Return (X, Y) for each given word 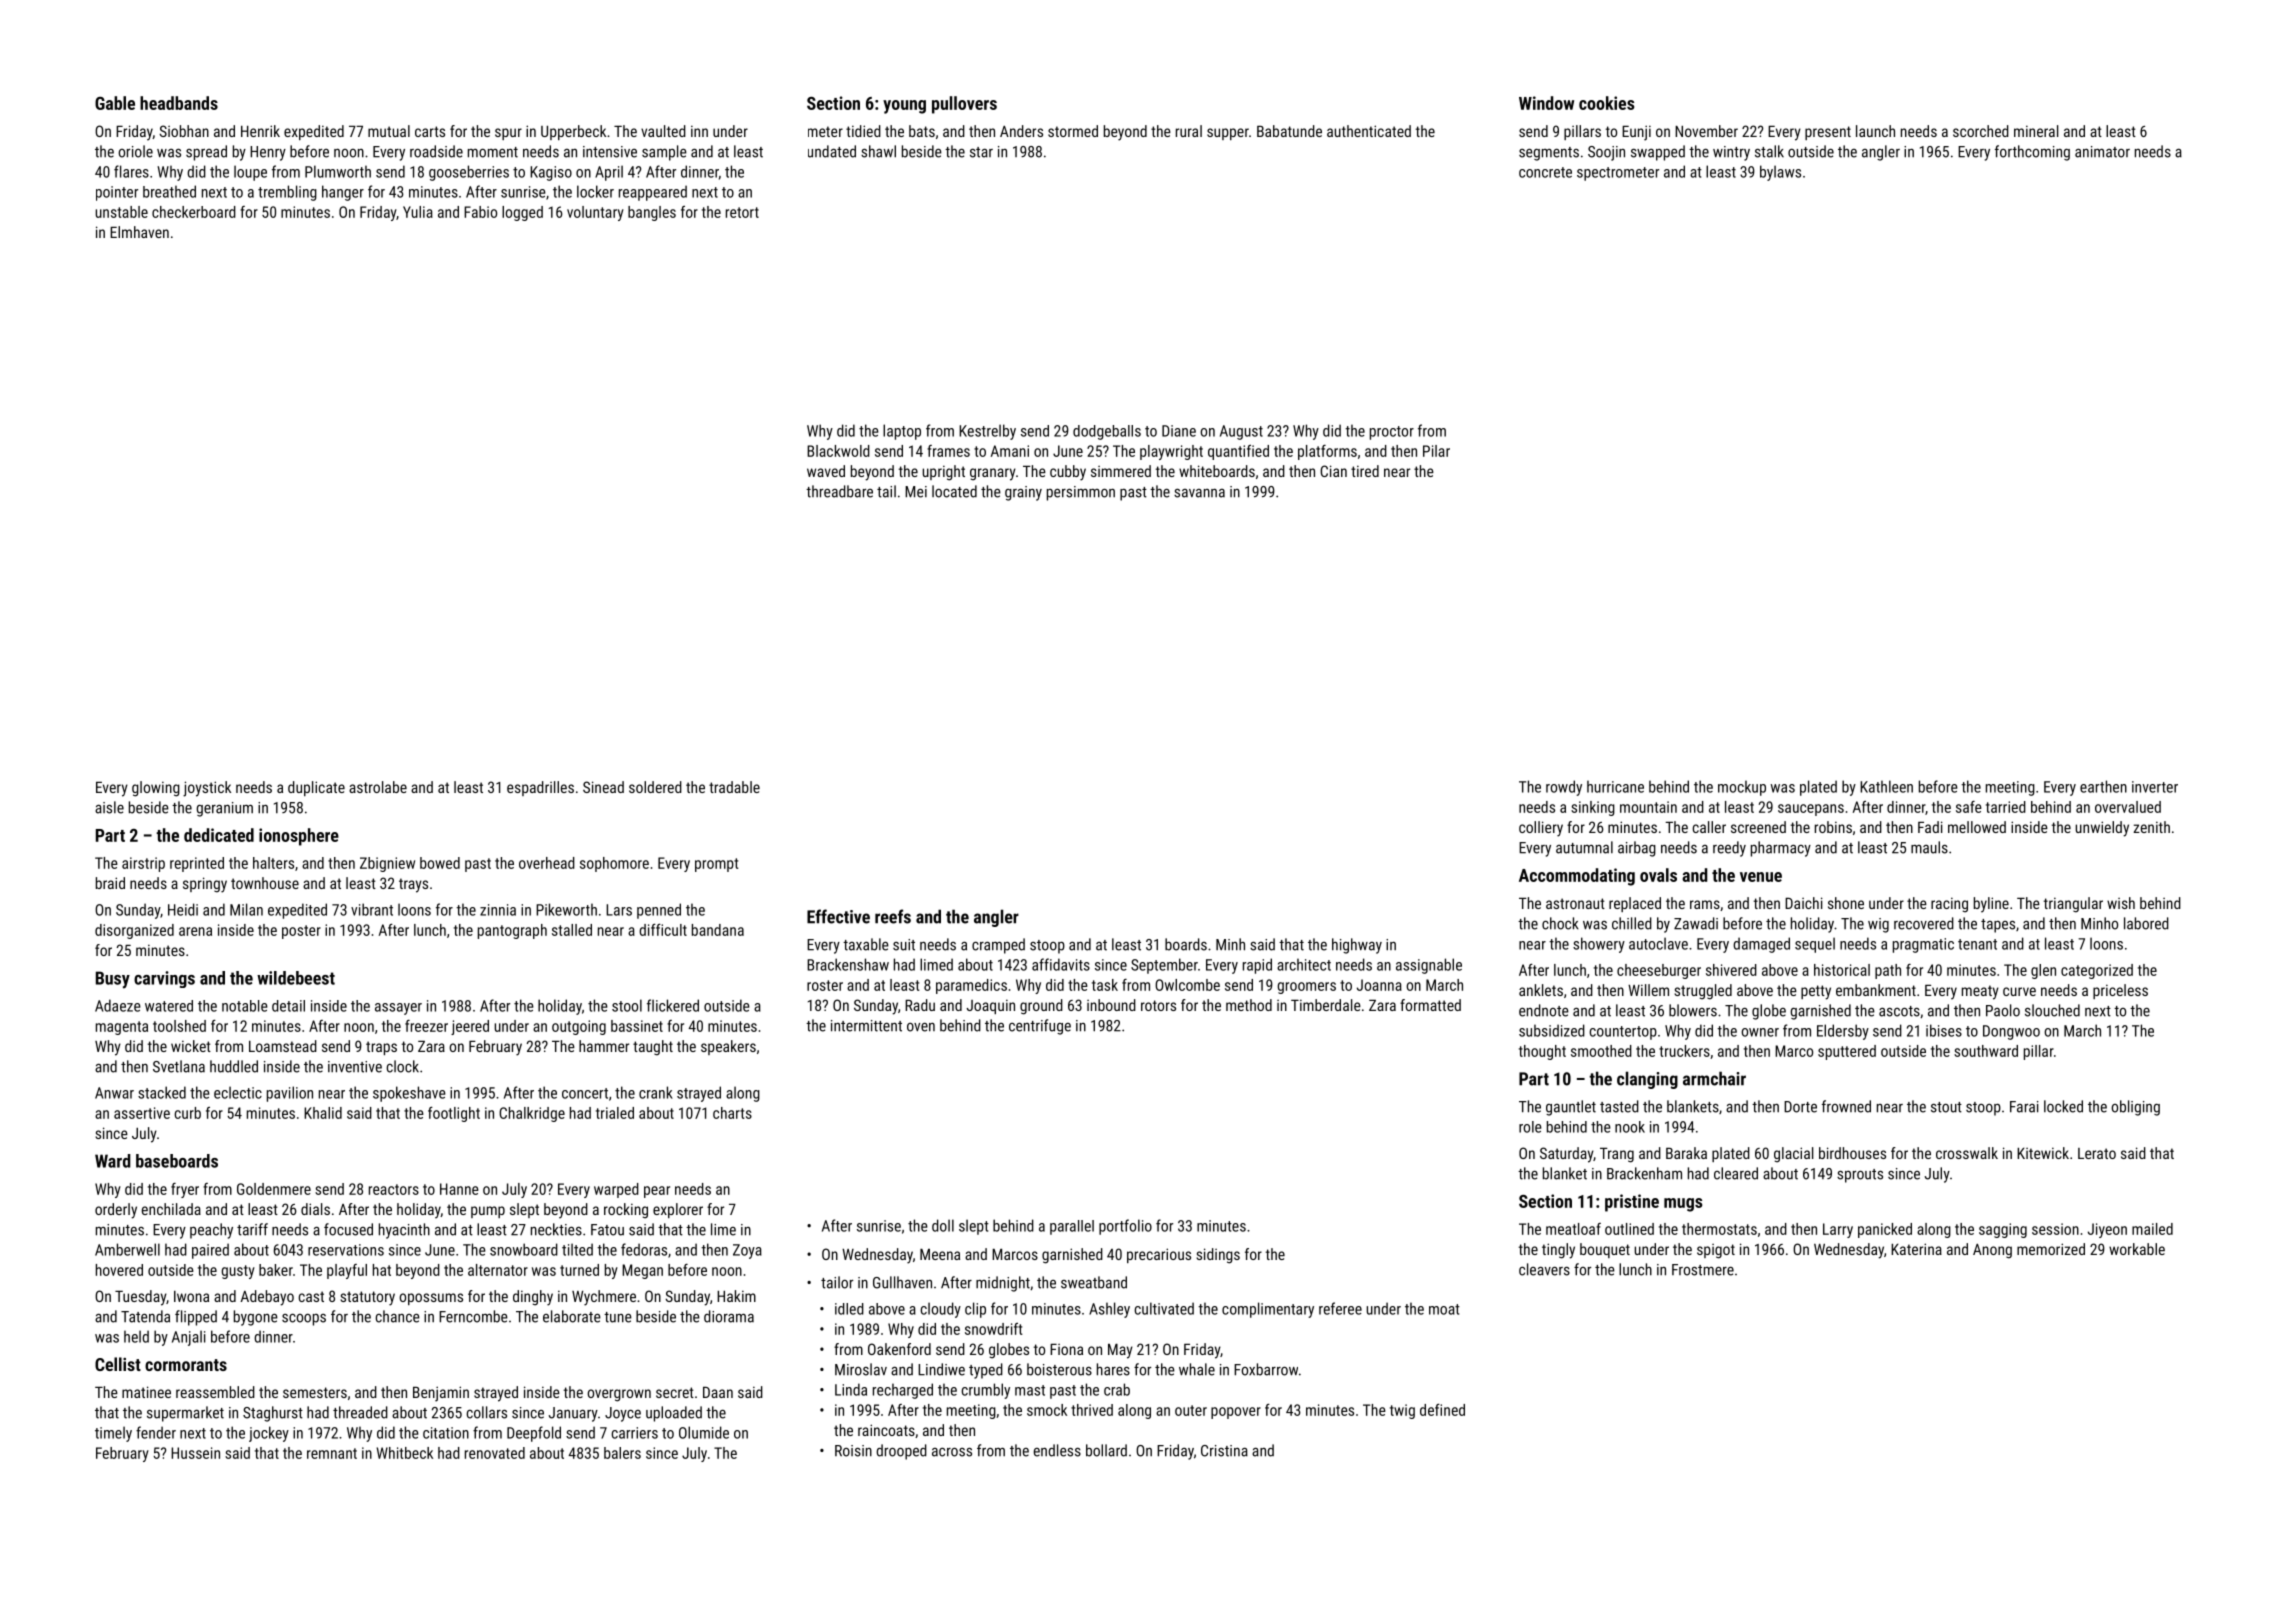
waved (826, 471)
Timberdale (1326, 1005)
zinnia (498, 910)
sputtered (1847, 1052)
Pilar (1436, 451)
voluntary (595, 213)
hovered (119, 1270)
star (981, 152)
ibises (1944, 1030)
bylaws (1780, 173)
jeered (470, 1027)
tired (1365, 471)
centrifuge (1040, 1027)
